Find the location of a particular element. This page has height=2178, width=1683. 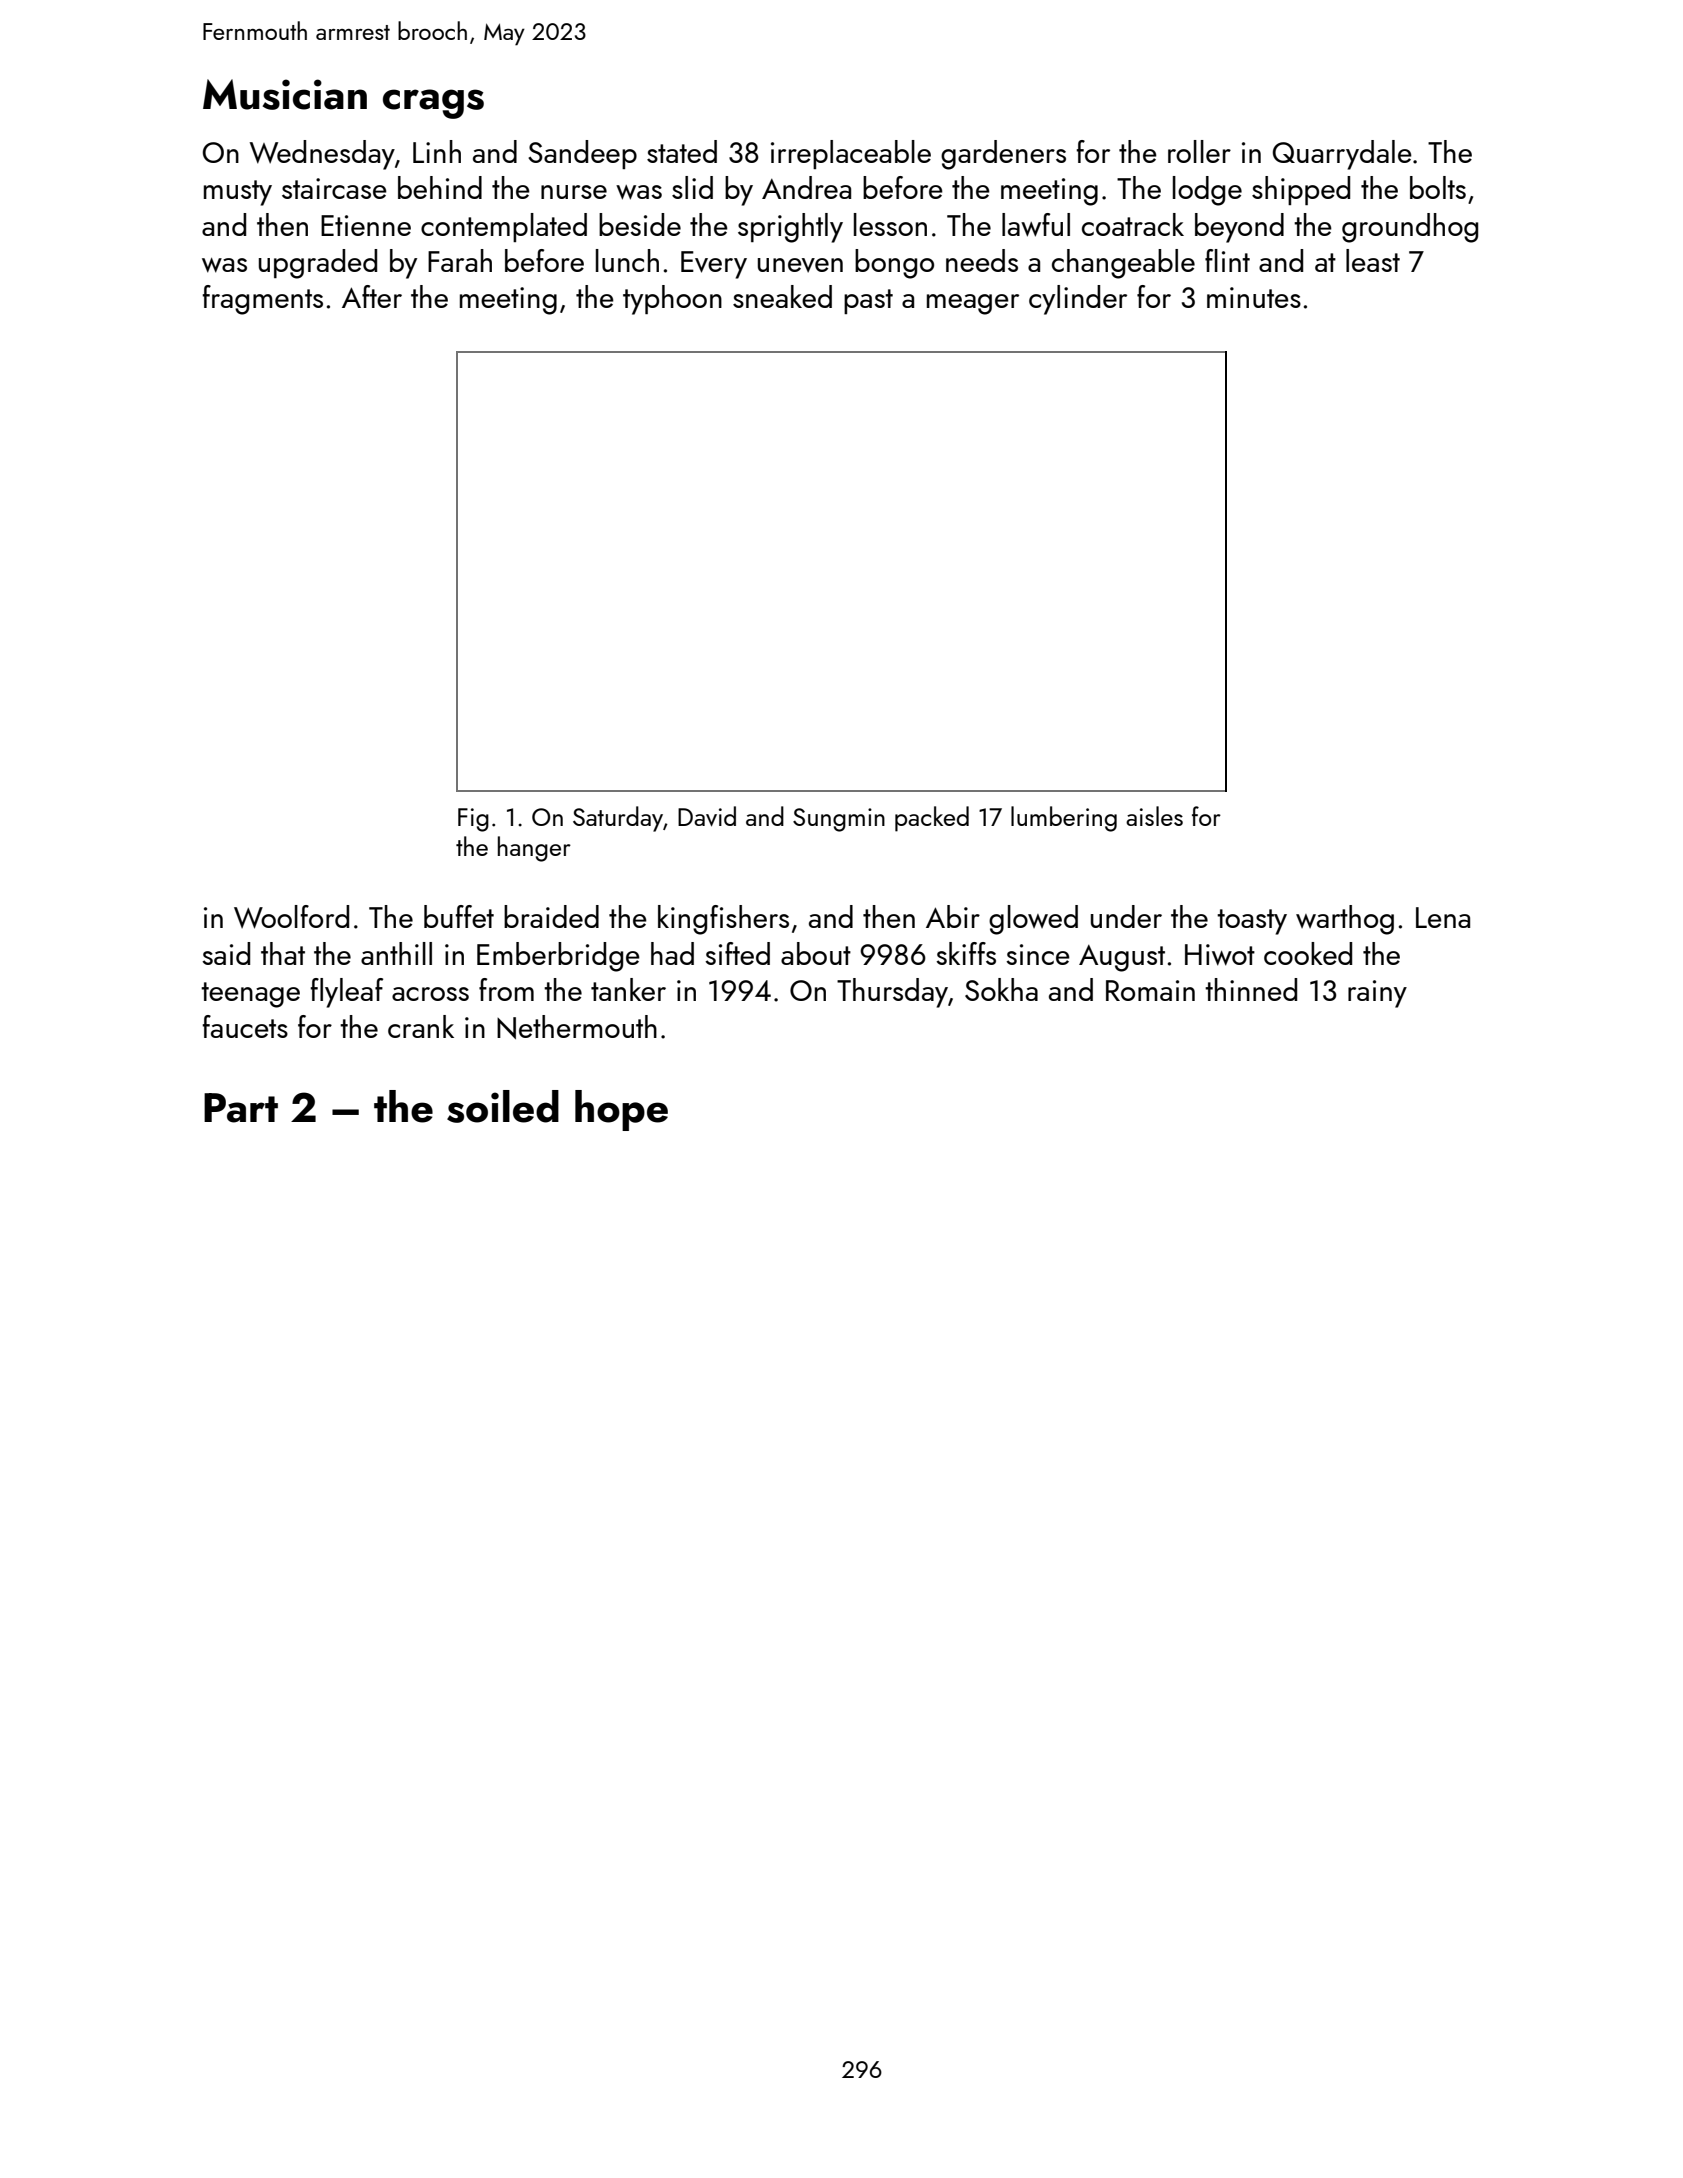

Fig is located at coordinates (473, 820).
